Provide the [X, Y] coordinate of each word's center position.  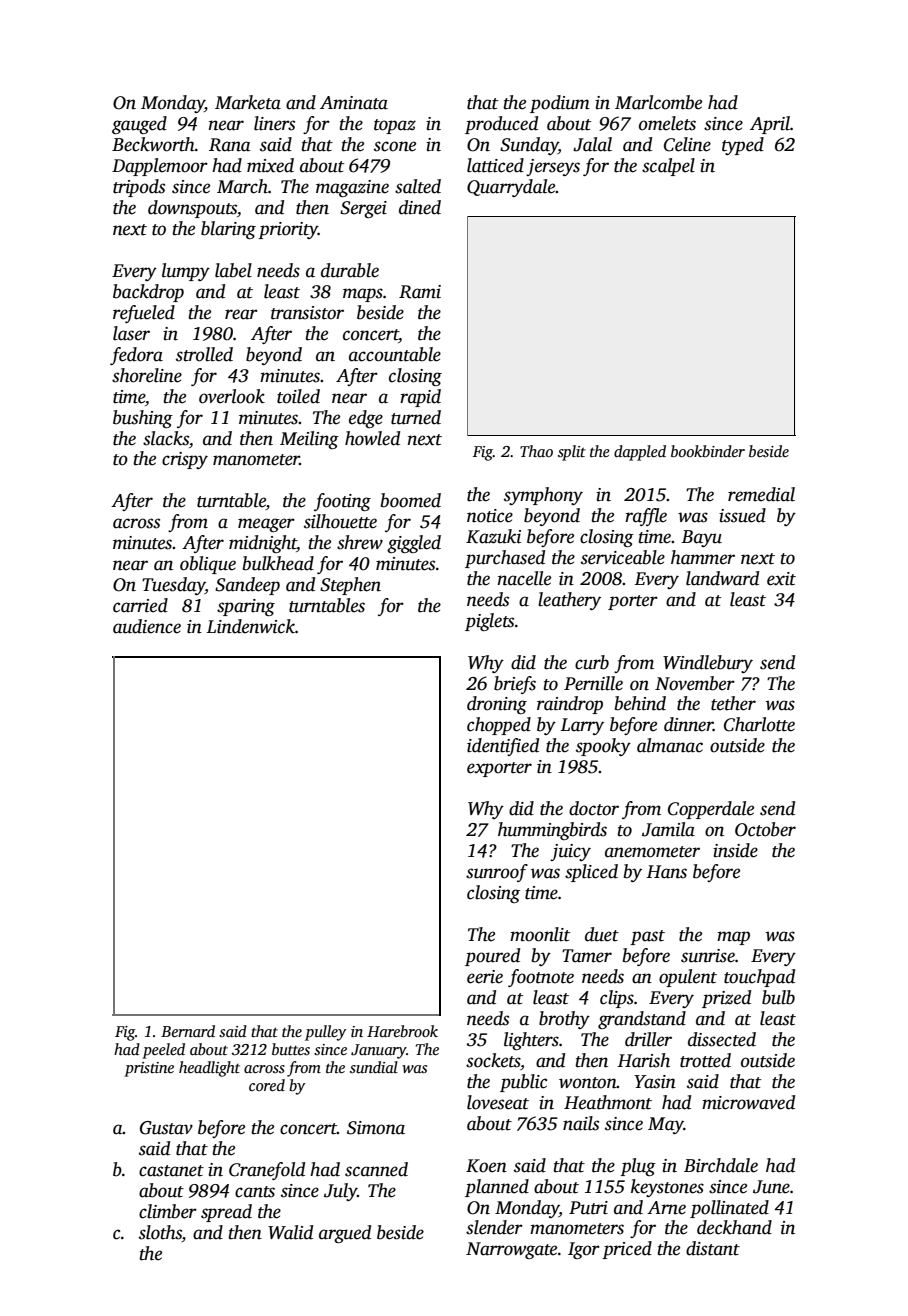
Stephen [350, 586]
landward [722, 578]
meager [266, 525]
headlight [209, 1069]
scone [395, 146]
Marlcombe [658, 102]
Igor [584, 1250]
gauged [139, 125]
